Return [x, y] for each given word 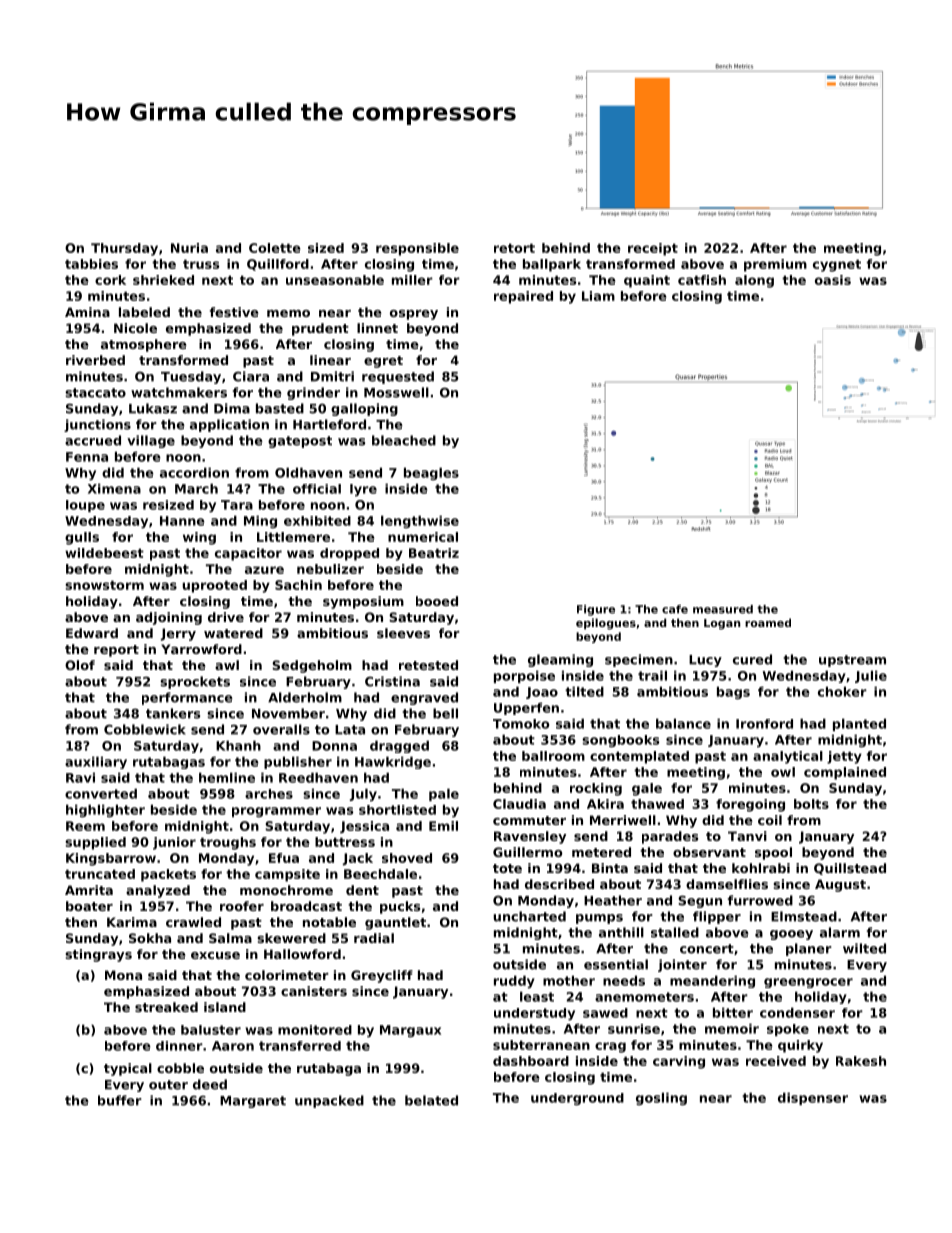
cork [110, 280]
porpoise [524, 676]
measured [723, 609]
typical [128, 1069]
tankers [173, 713]
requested [398, 377]
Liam [598, 296]
